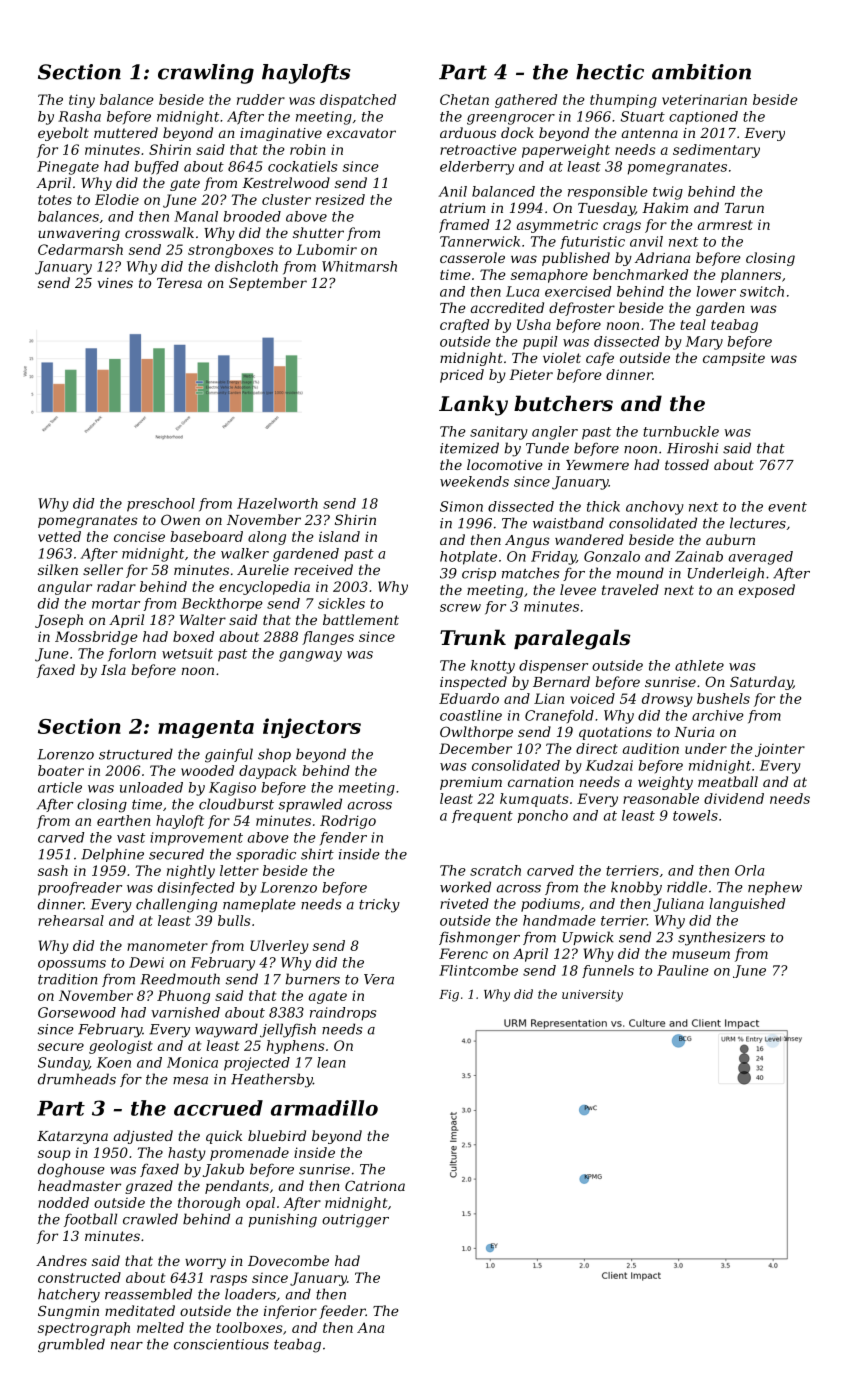  I want to click on Pauline, so click(682, 970).
